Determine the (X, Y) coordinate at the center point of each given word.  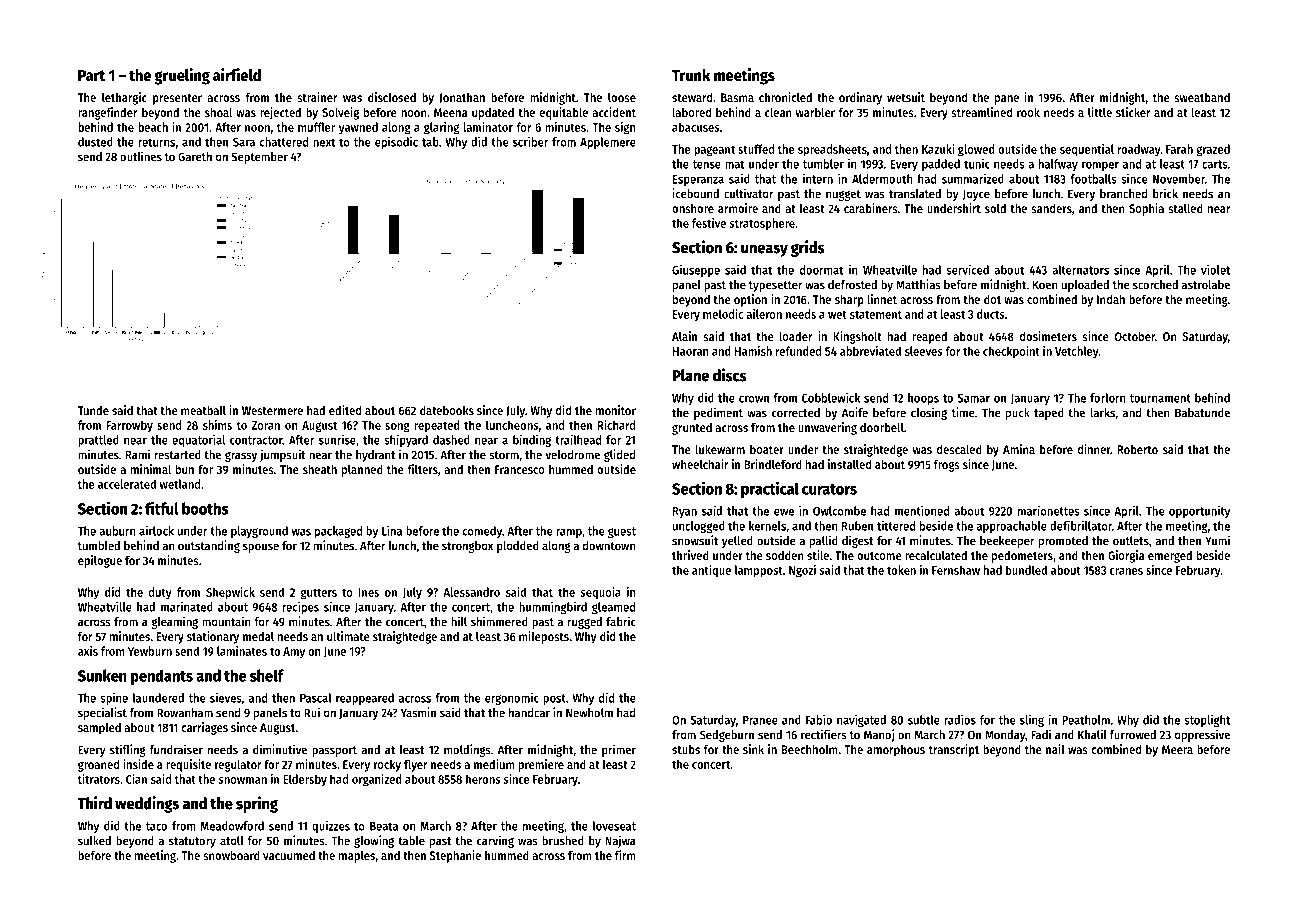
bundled (1026, 570)
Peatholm (1086, 720)
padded (941, 165)
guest (622, 532)
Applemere (608, 143)
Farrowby (130, 426)
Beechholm (810, 749)
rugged (585, 623)
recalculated (936, 555)
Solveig (340, 113)
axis (88, 651)
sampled (99, 728)
